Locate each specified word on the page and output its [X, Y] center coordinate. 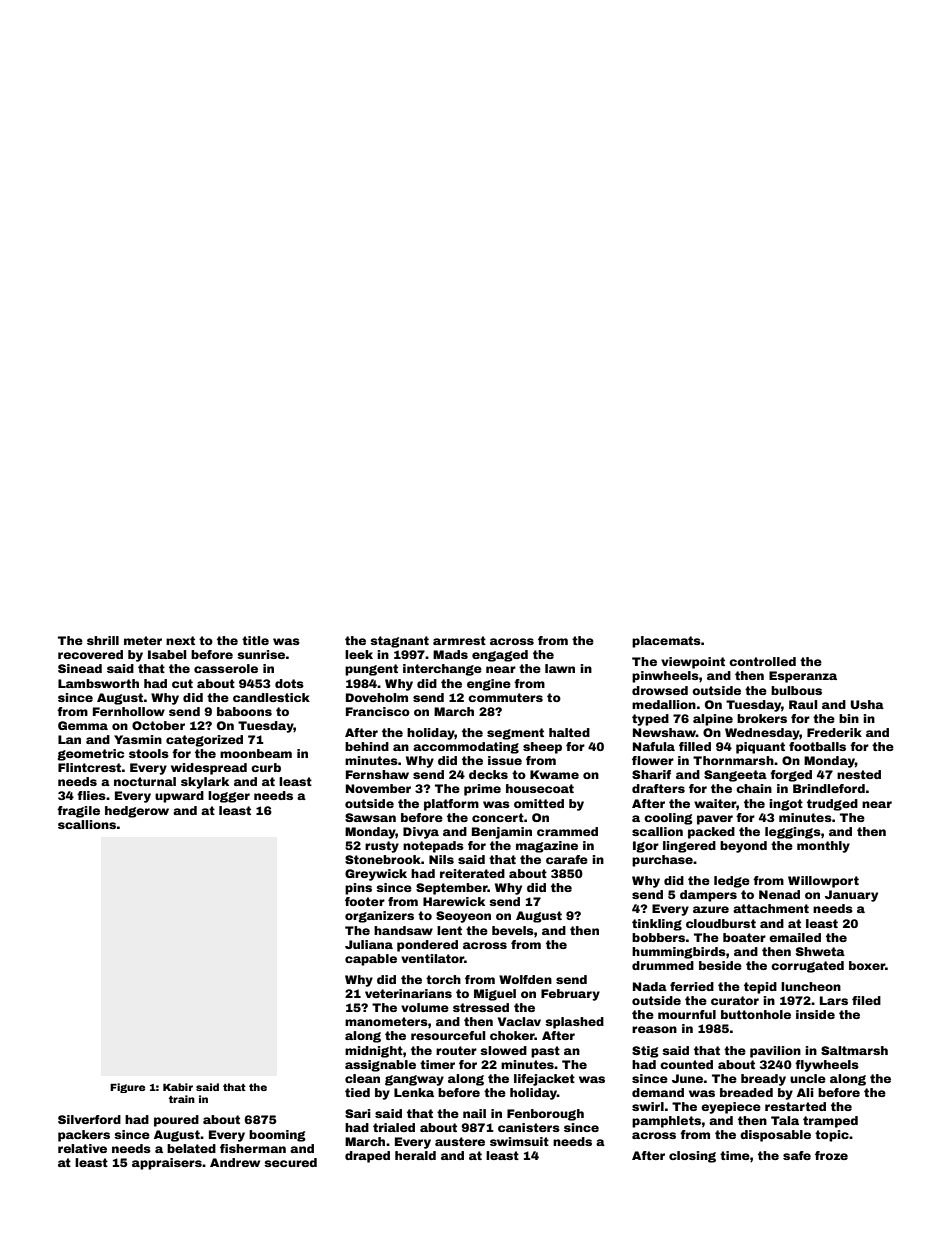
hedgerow [137, 812]
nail [474, 1113]
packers [84, 1136]
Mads [450, 654]
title [255, 640]
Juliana [369, 944]
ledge [732, 882]
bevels [513, 930]
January [851, 896]
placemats [666, 642]
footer [365, 901]
